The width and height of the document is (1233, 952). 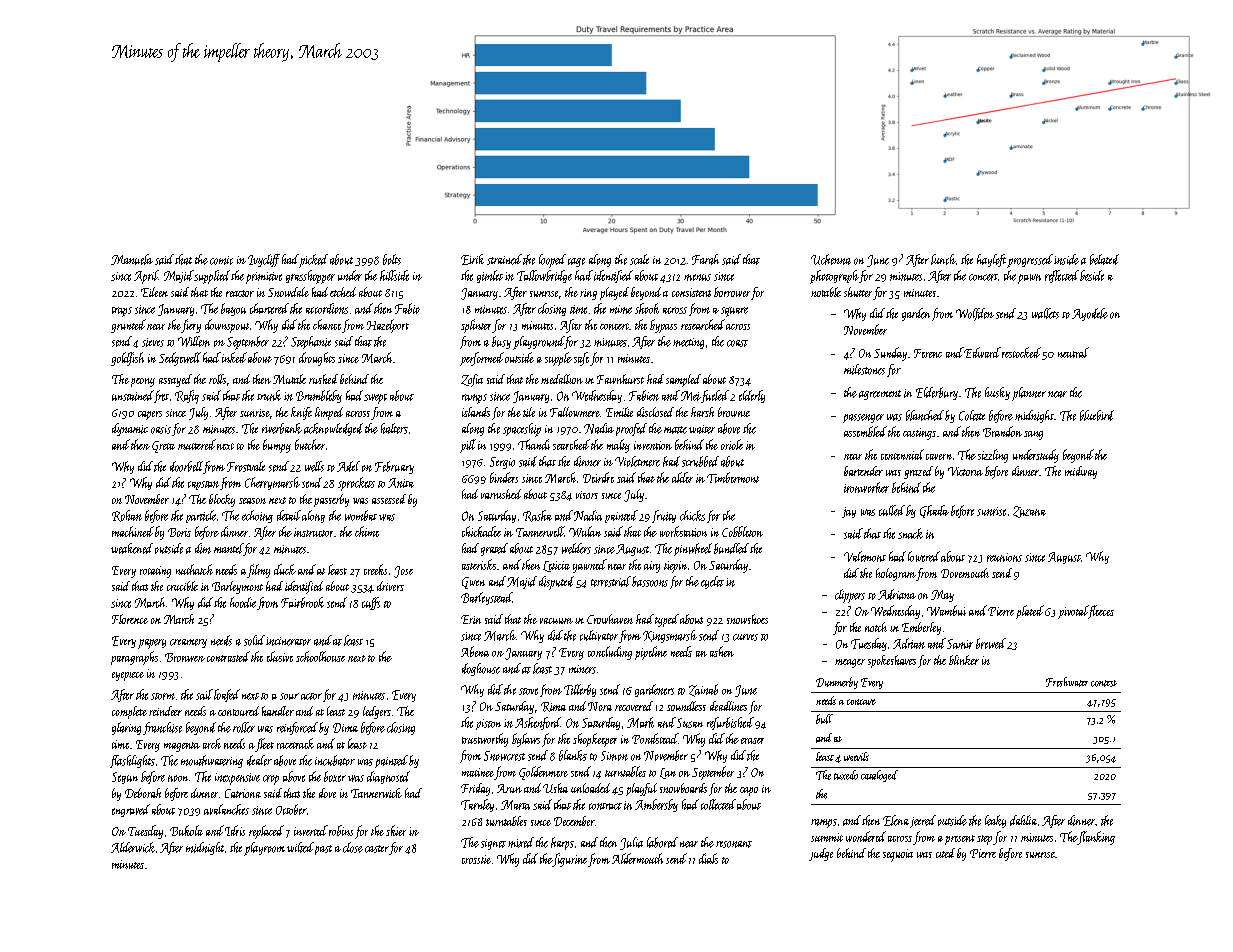 What do you see at coordinates (163, 447) in the document?
I see `Greta` at bounding box center [163, 447].
